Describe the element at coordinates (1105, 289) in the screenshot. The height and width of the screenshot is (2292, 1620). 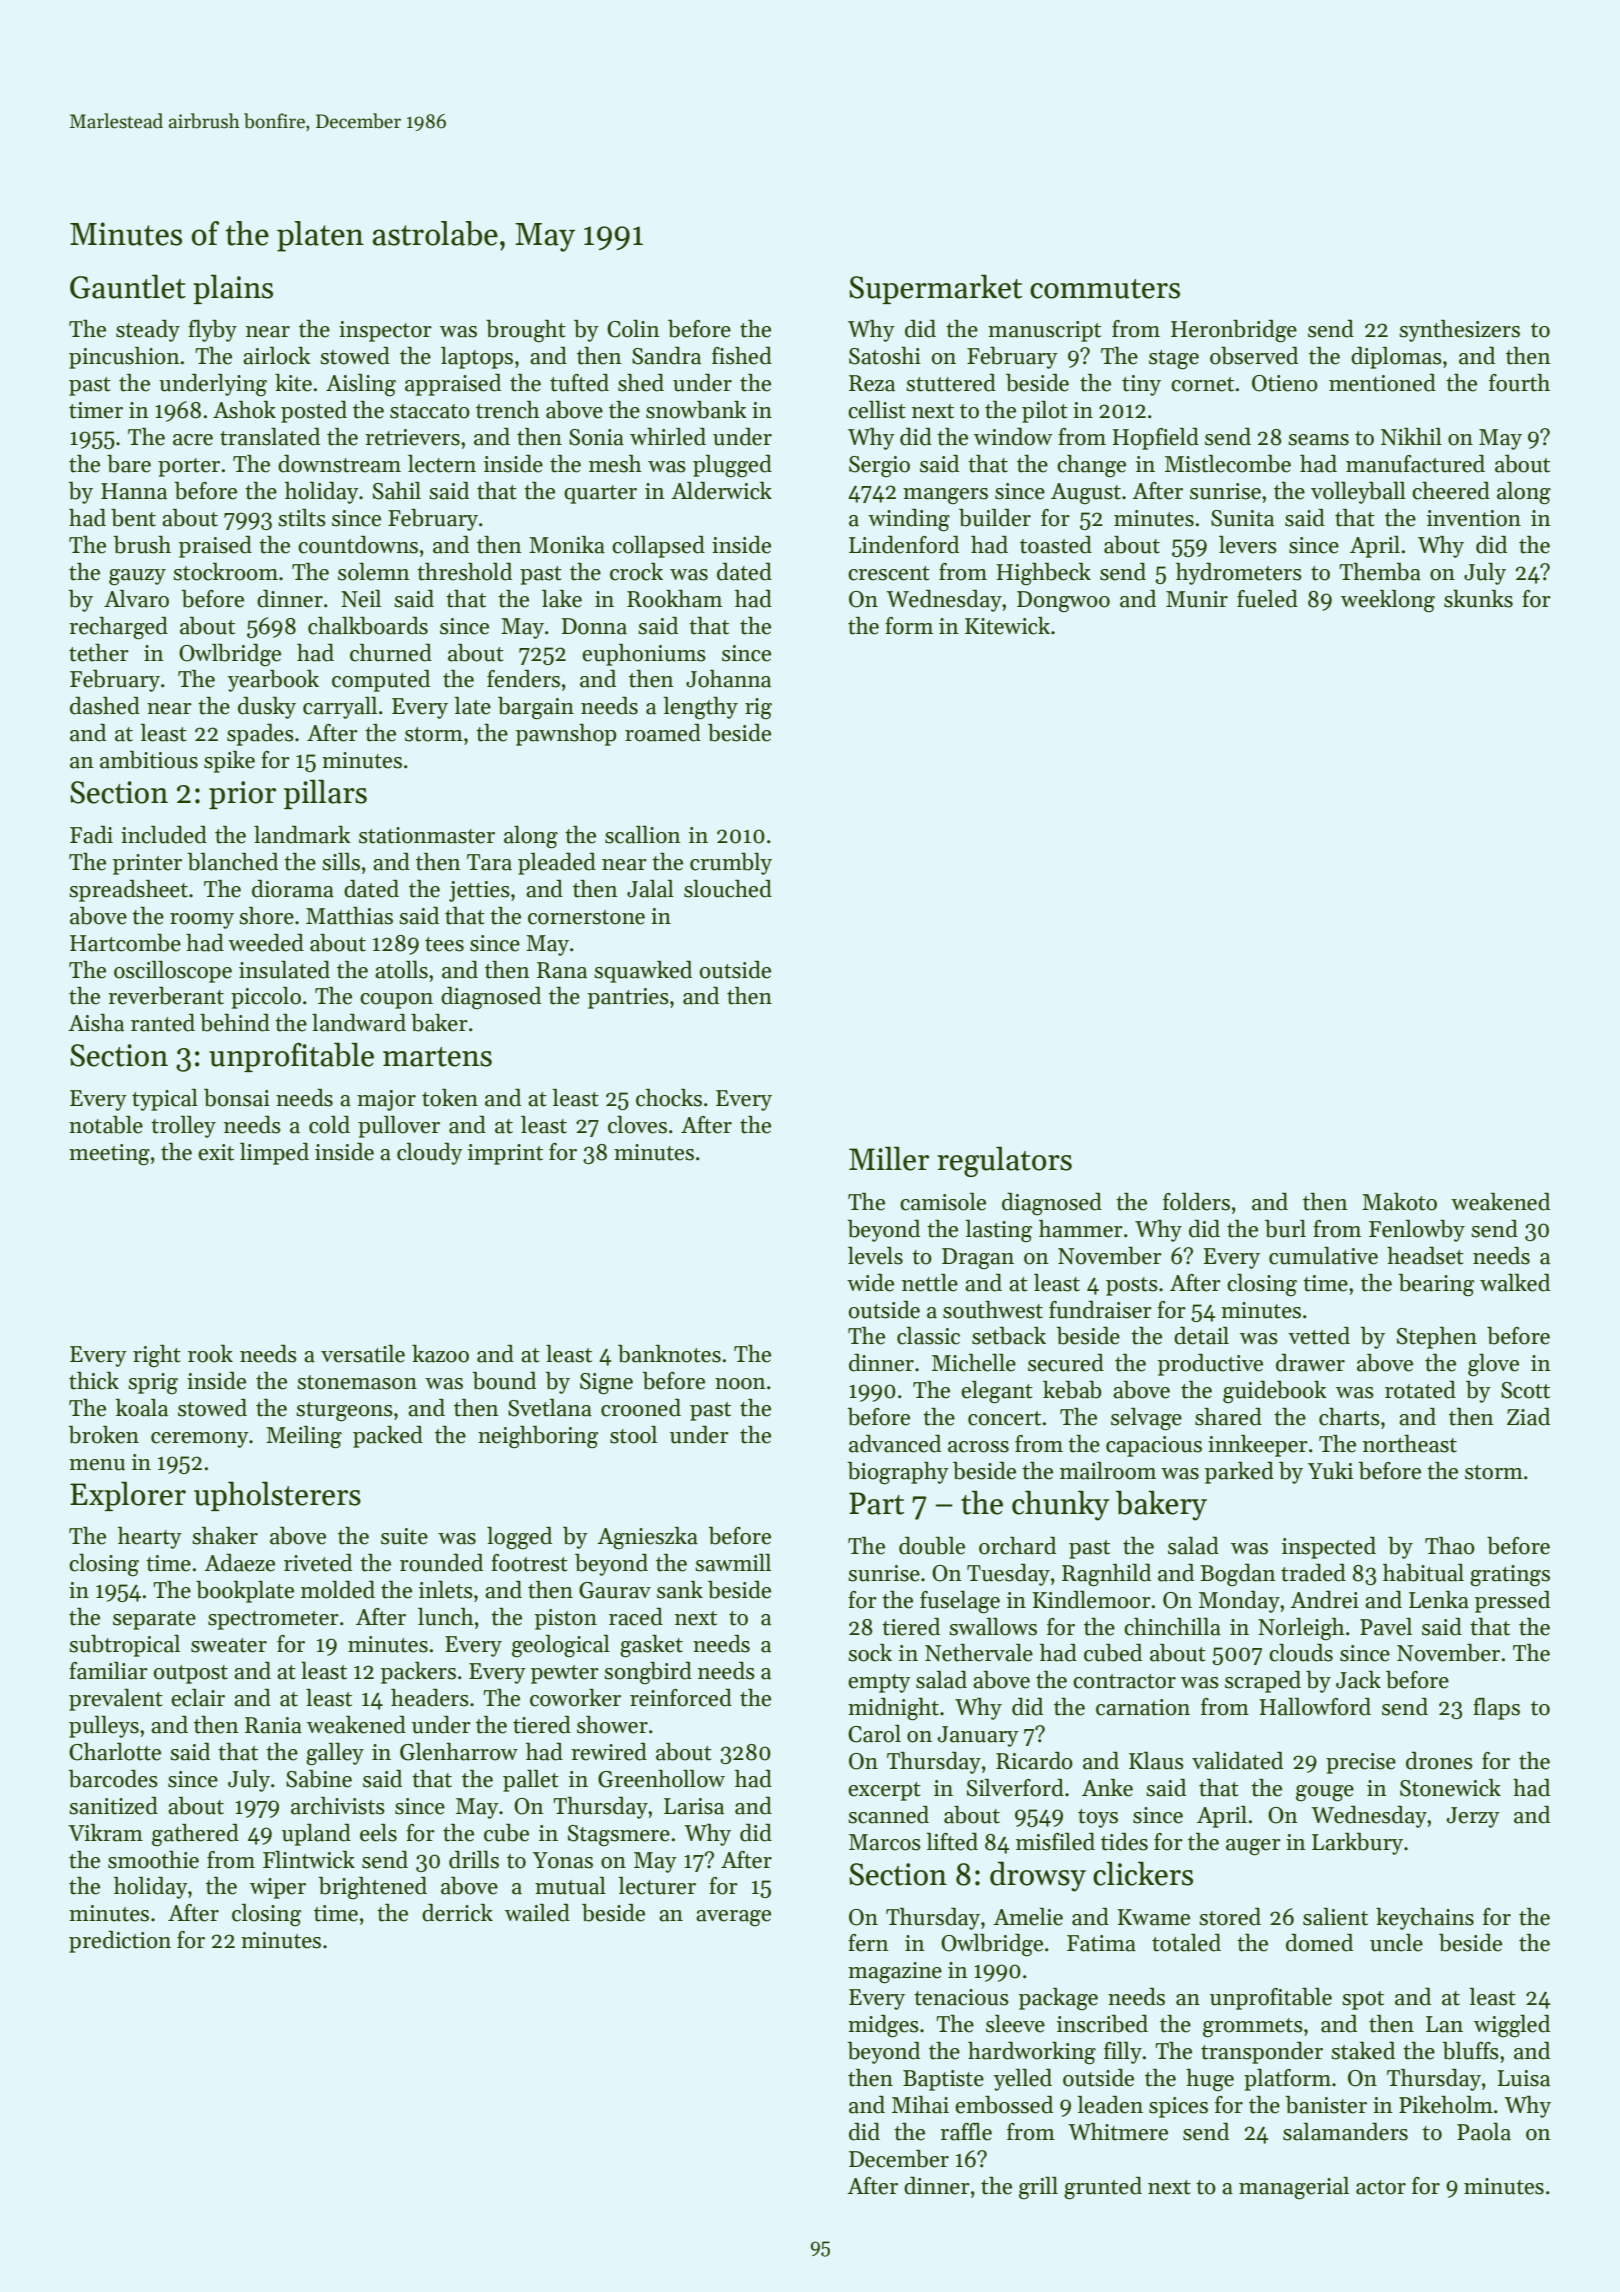
I see `commuters` at that location.
